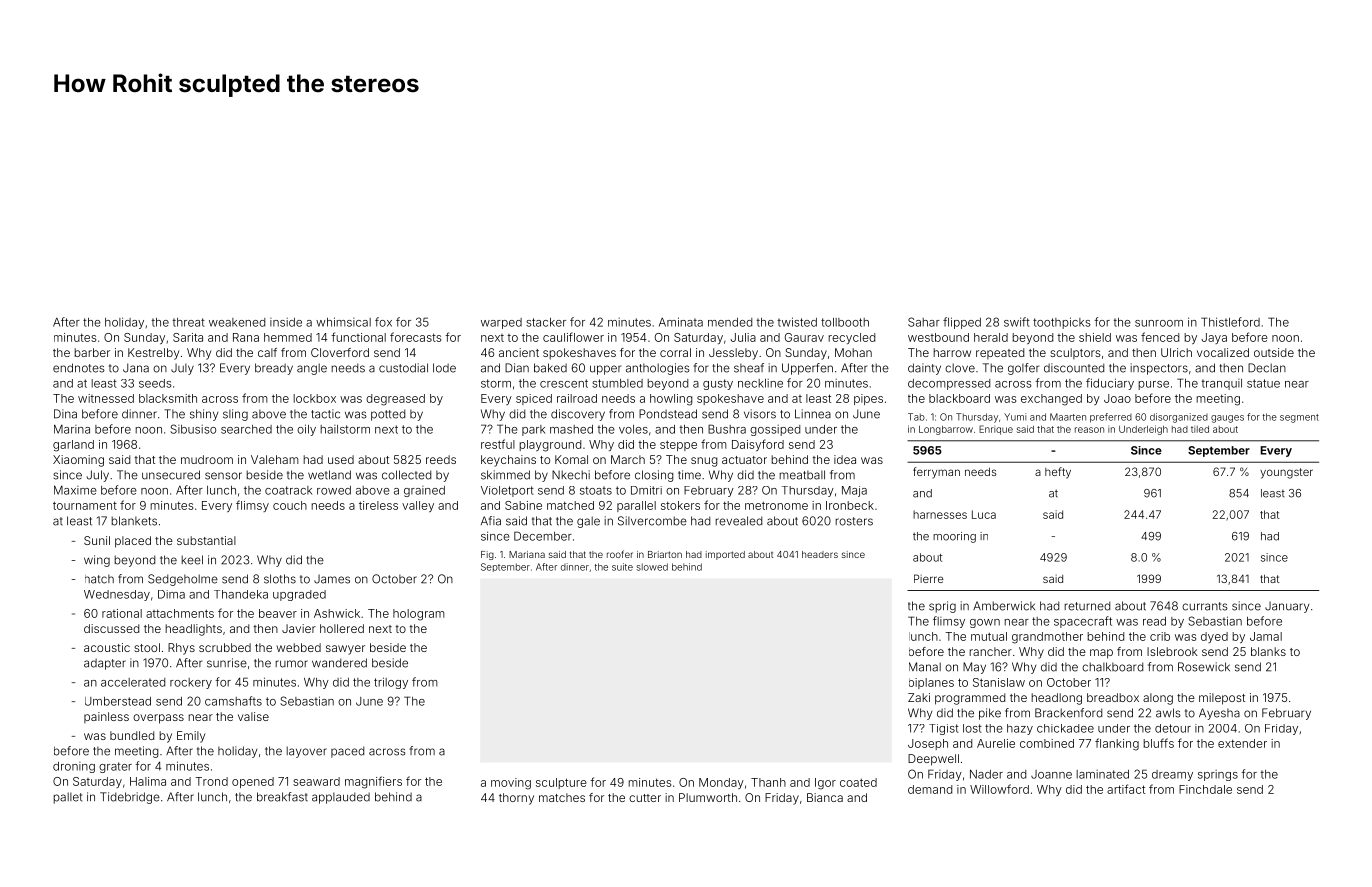  Describe the element at coordinates (850, 505) in the page. I see `Ironbeck` at that location.
